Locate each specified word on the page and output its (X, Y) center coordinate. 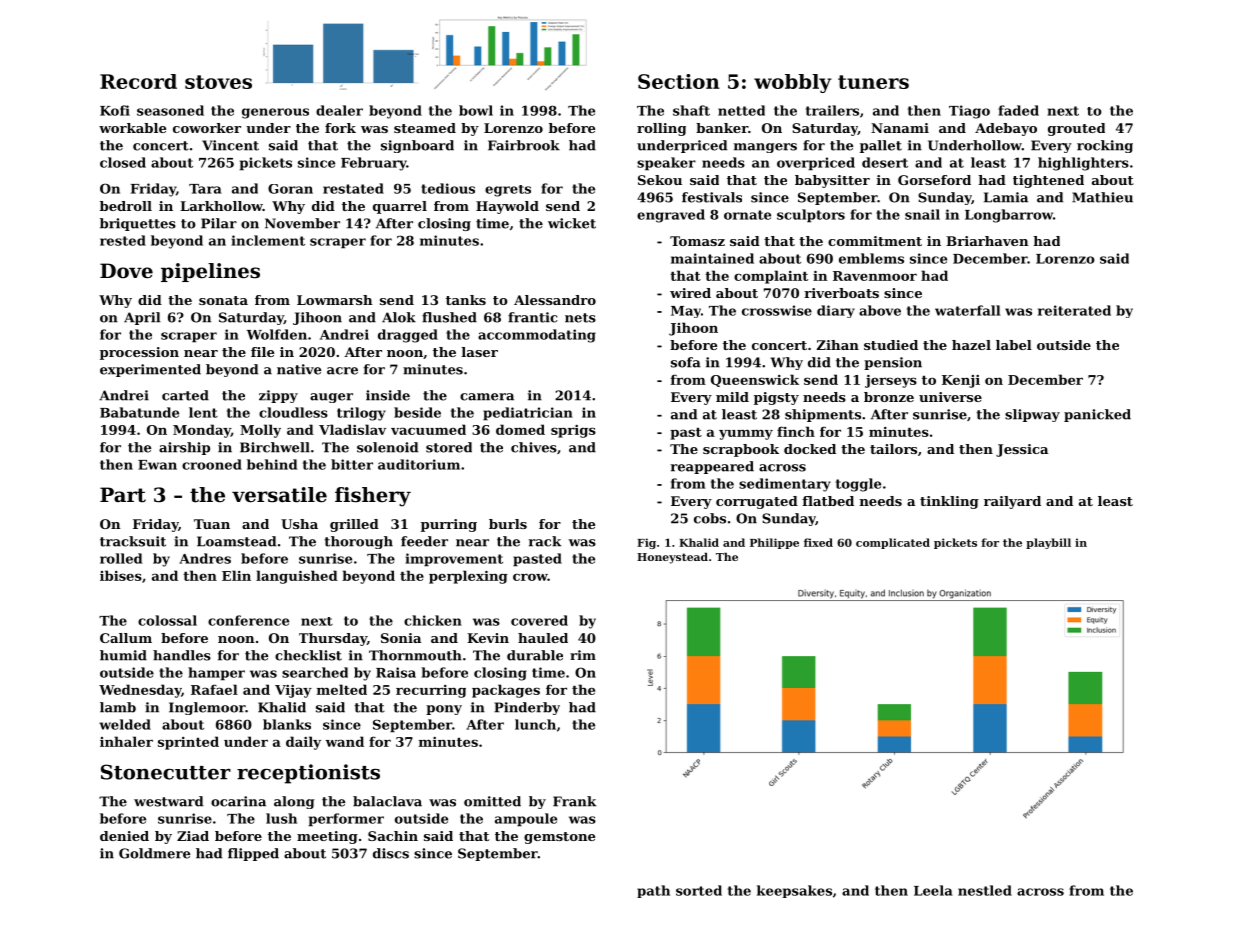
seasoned (170, 110)
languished (297, 577)
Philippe (774, 543)
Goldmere (154, 853)
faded (1018, 110)
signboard (417, 146)
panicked (1097, 415)
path (653, 891)
